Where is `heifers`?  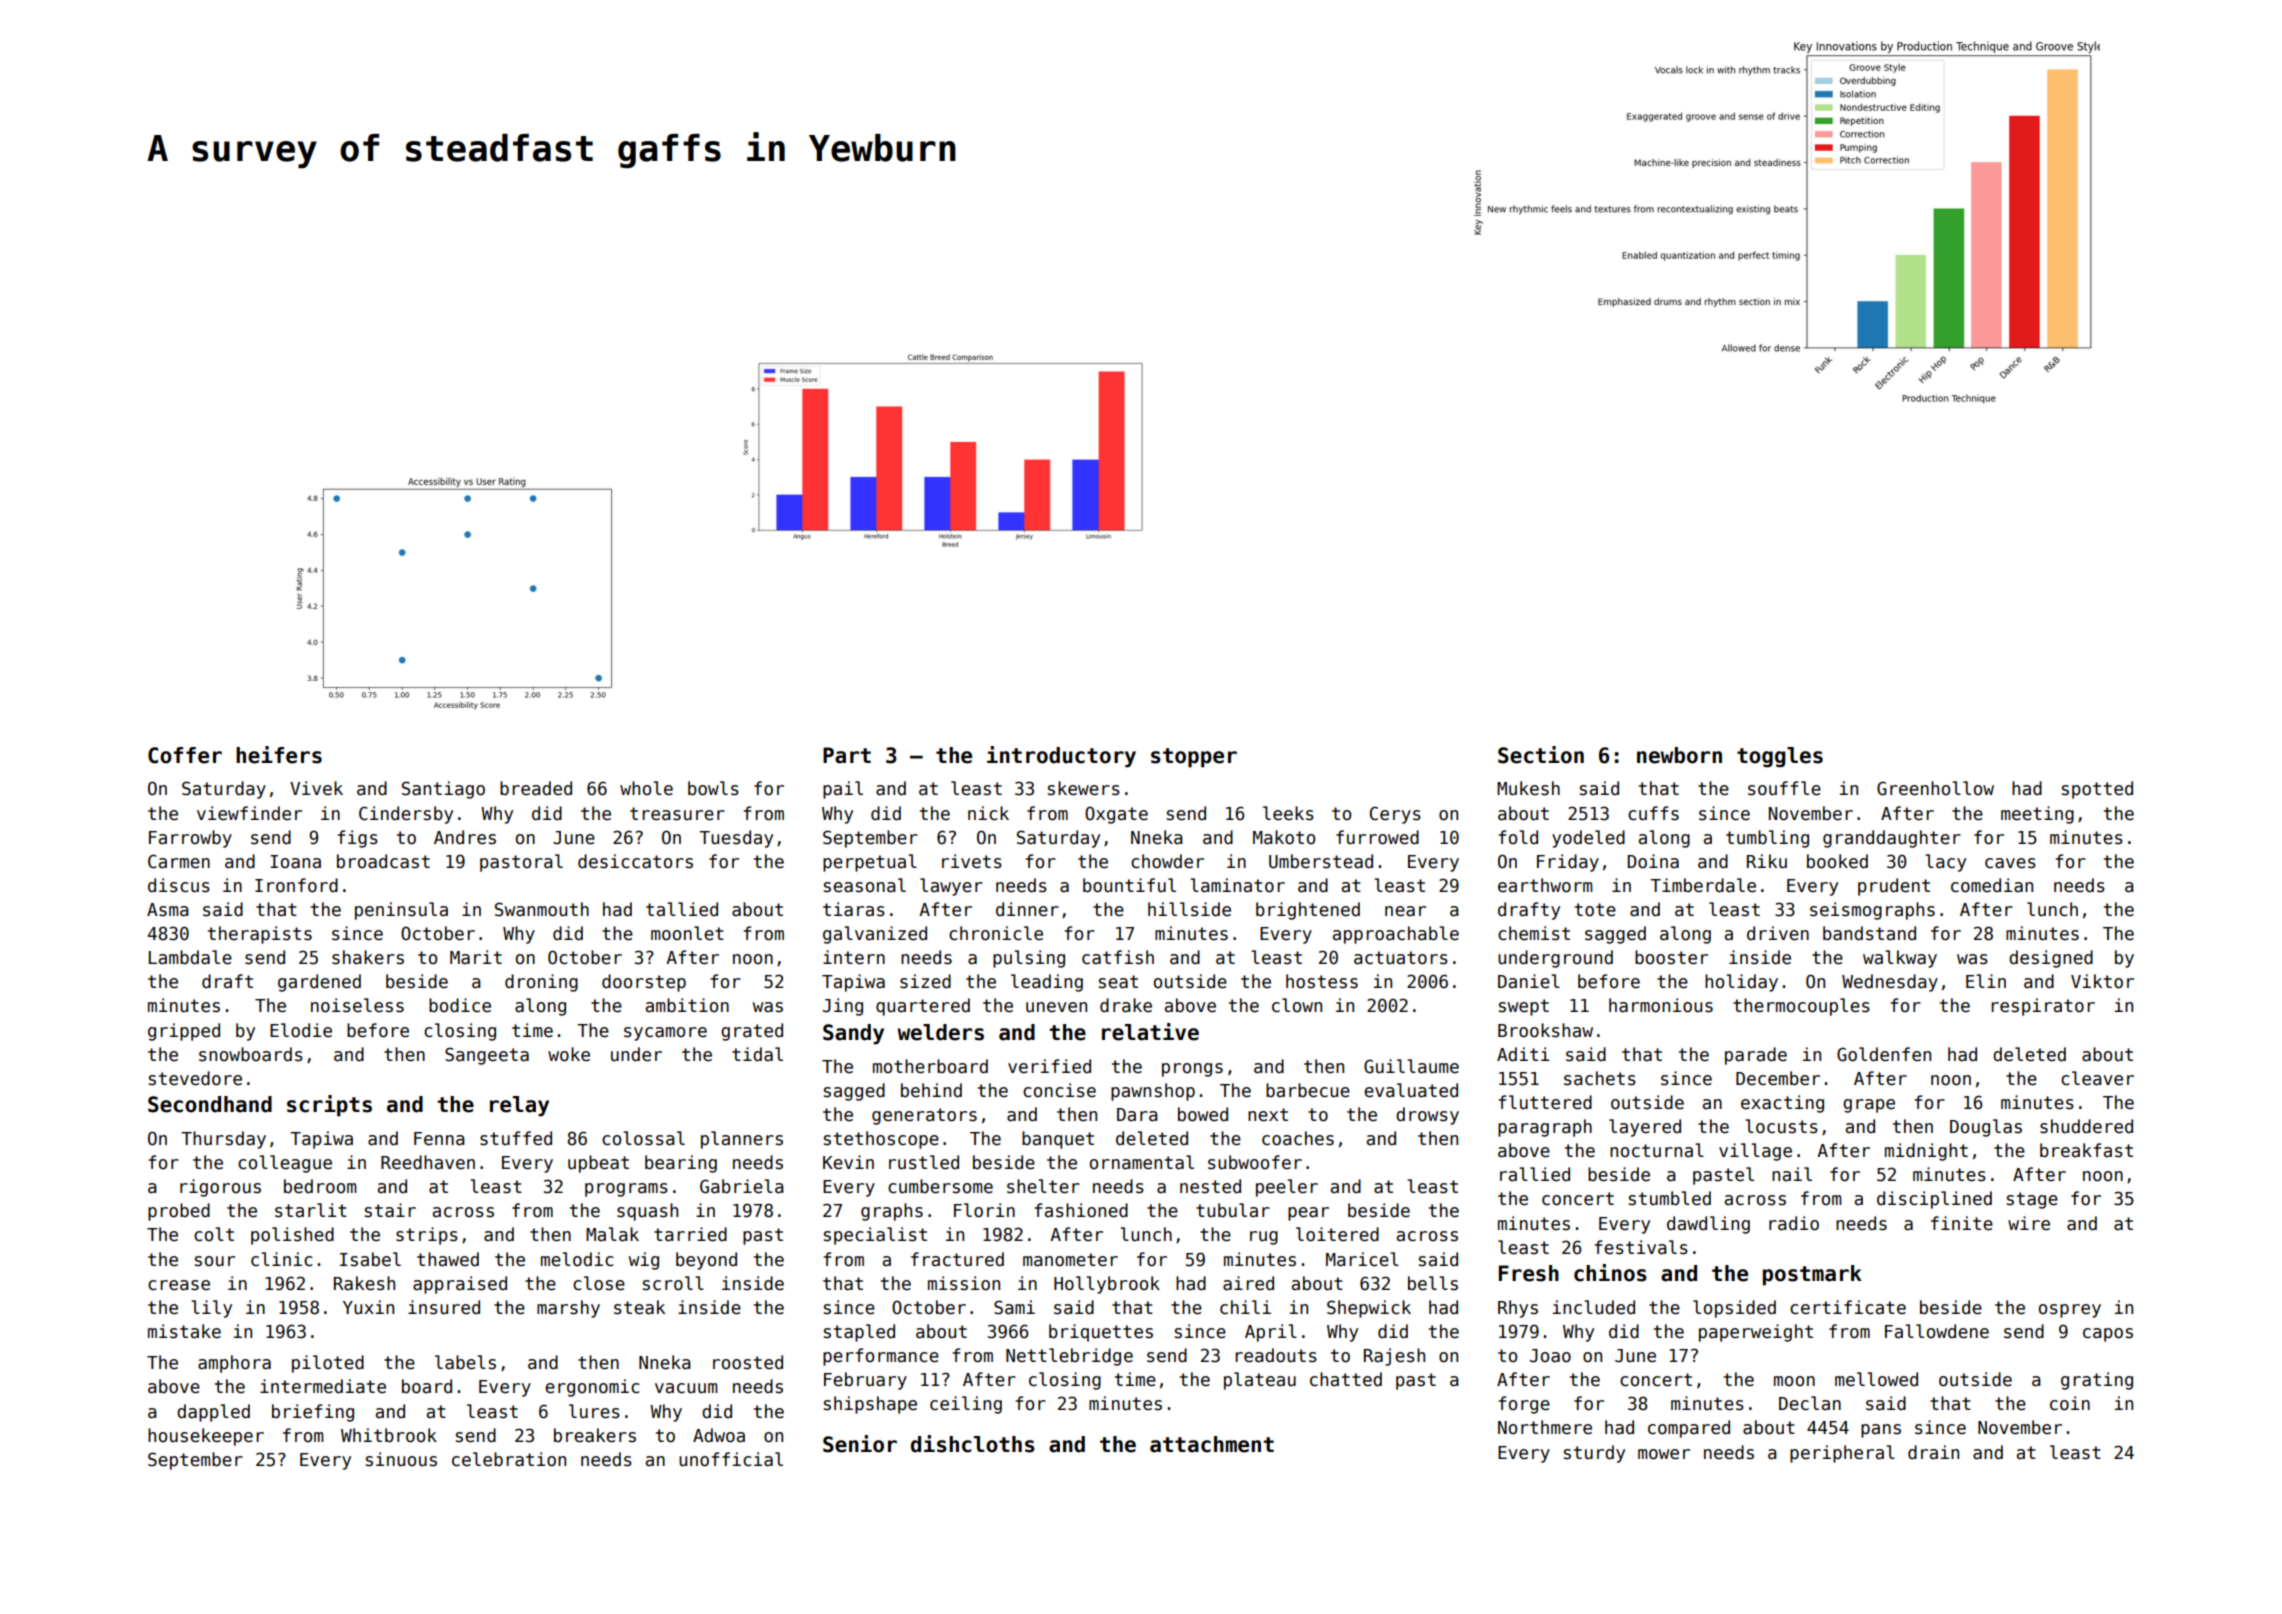 heifers is located at coordinates (279, 755).
